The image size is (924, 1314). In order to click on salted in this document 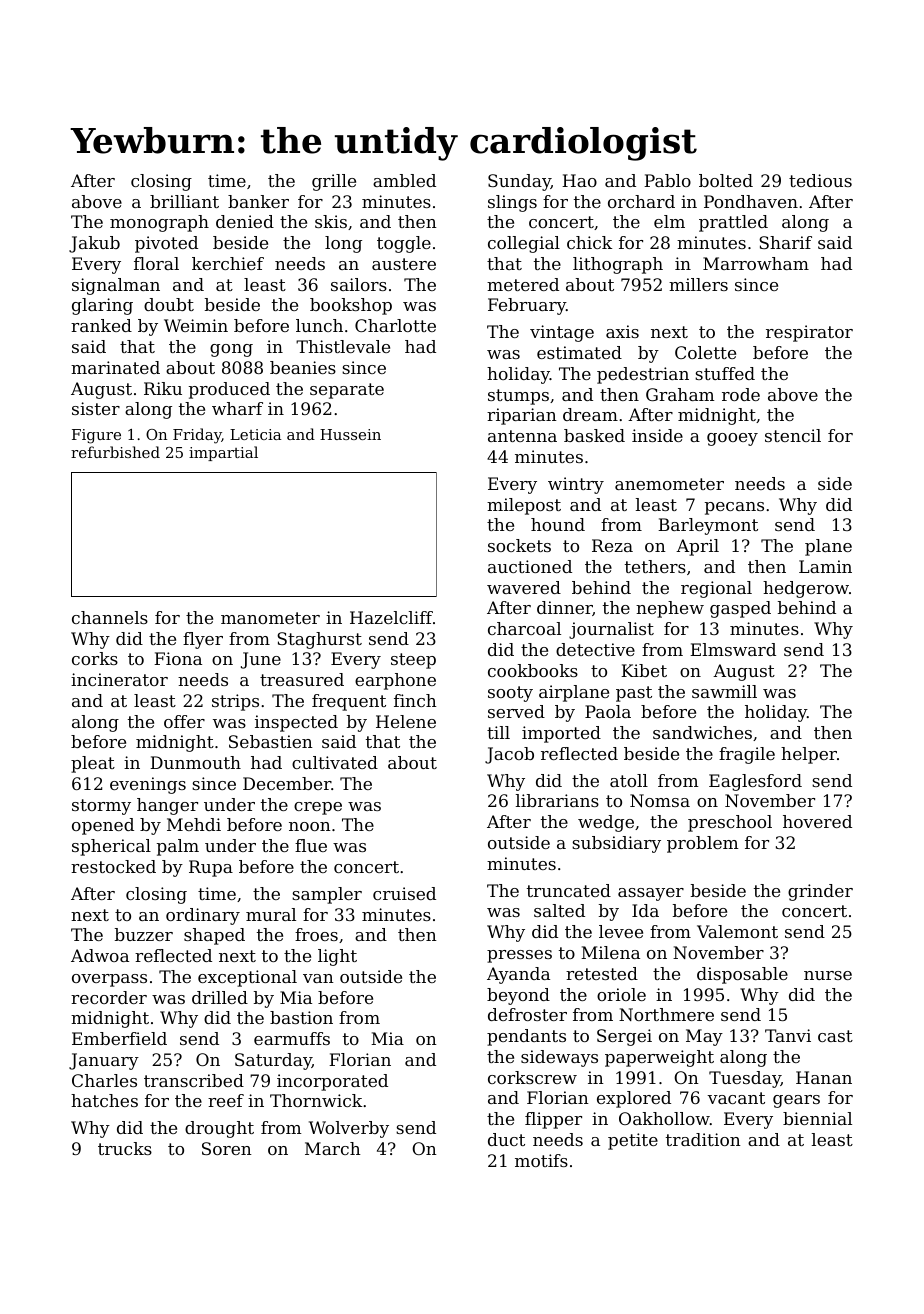, I will do `click(559, 910)`.
